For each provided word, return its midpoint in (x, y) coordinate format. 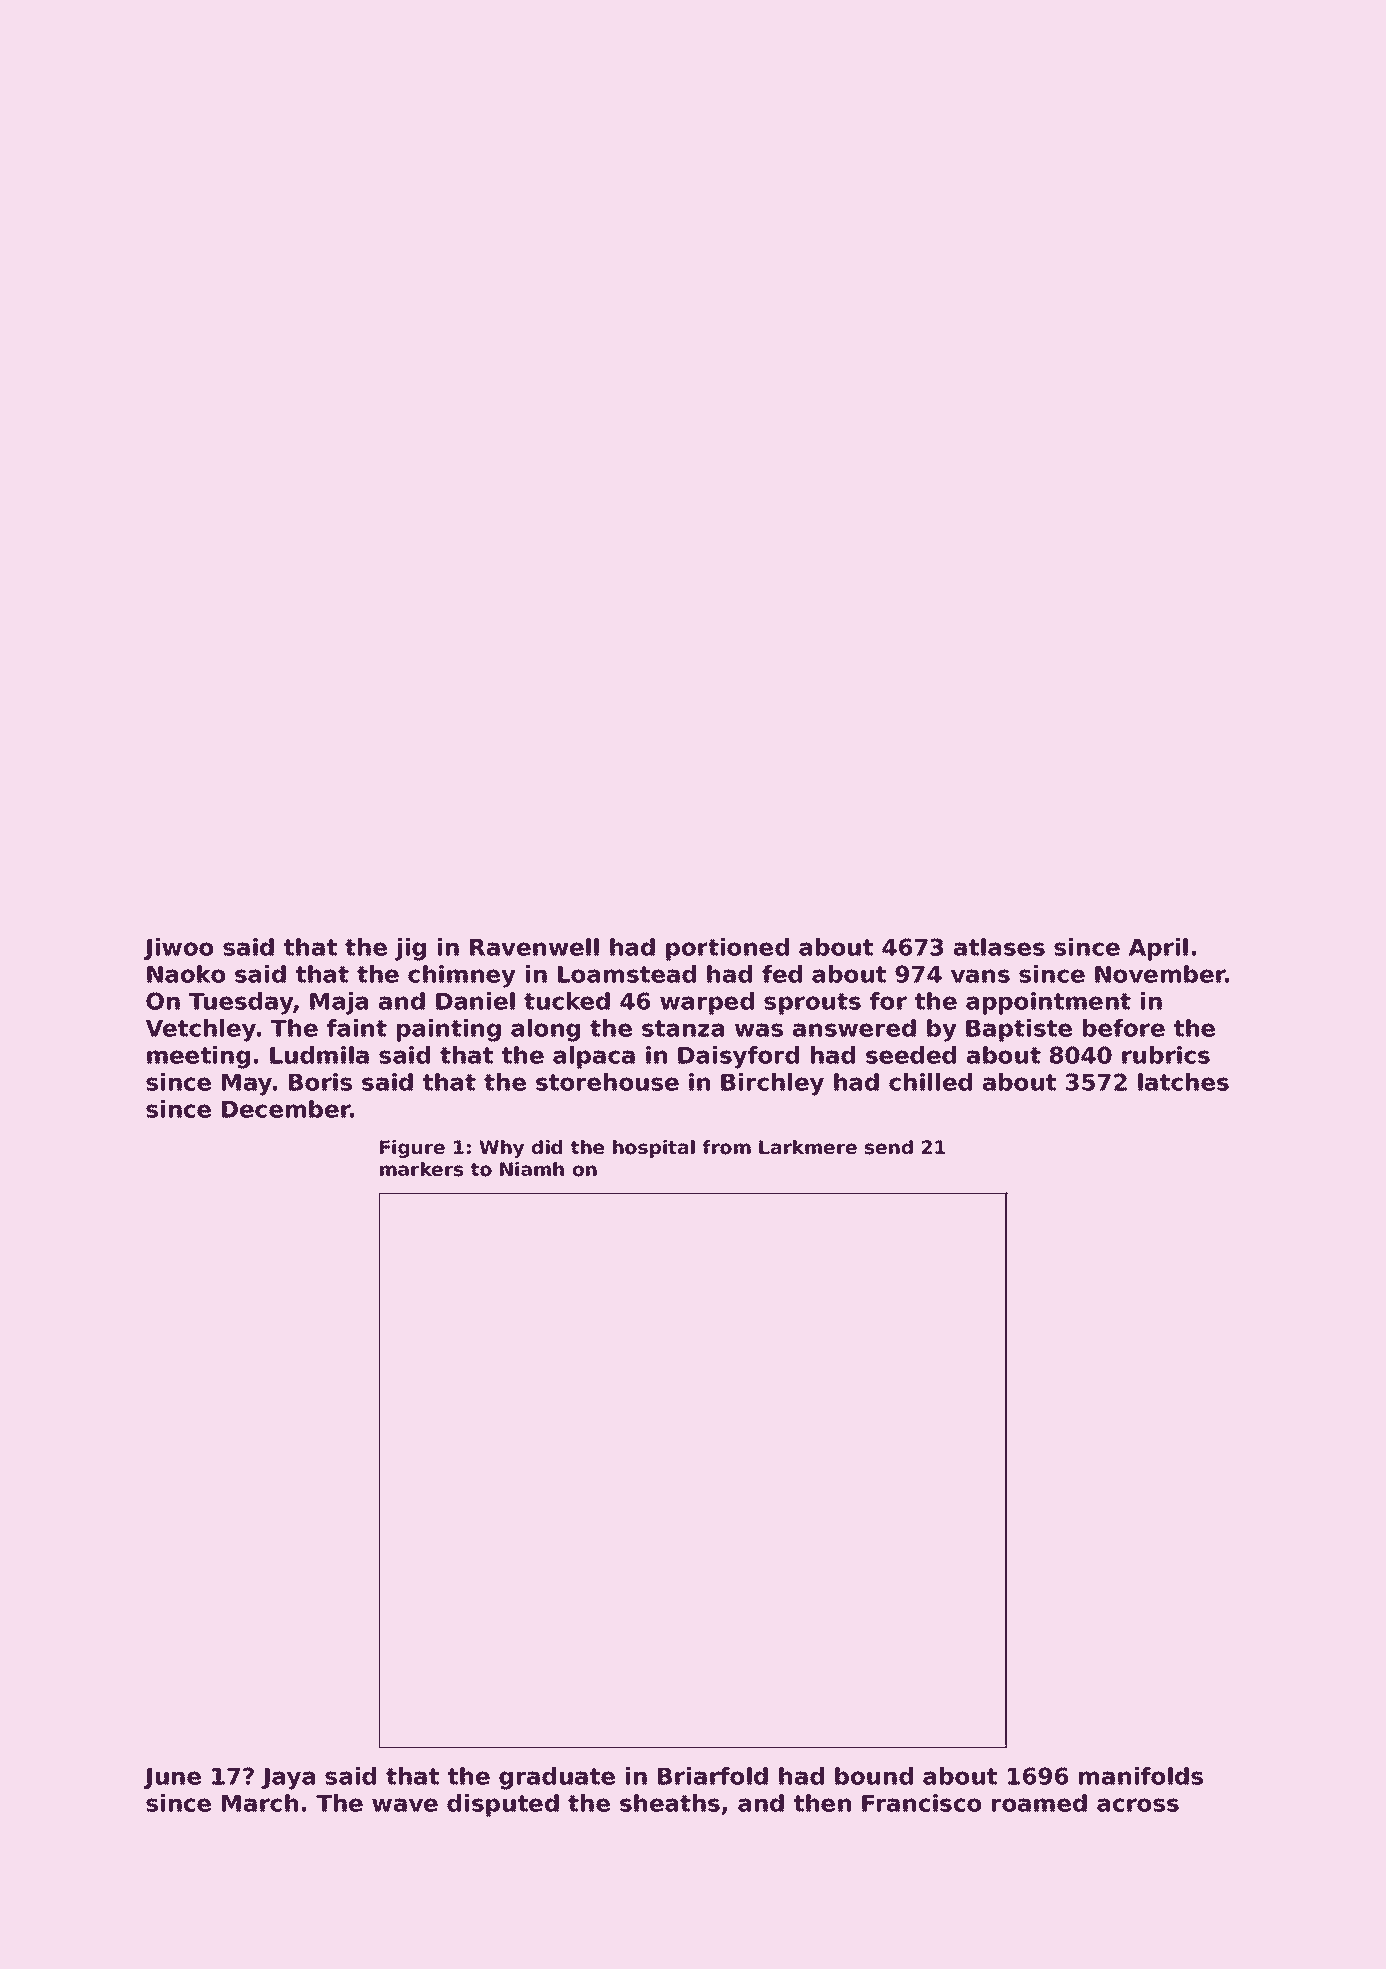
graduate (557, 1778)
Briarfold (713, 1776)
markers (421, 1169)
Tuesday (241, 1003)
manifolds (1141, 1776)
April (1158, 949)
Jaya (288, 1779)
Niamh (532, 1169)
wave (405, 1805)
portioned (727, 949)
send (889, 1147)
